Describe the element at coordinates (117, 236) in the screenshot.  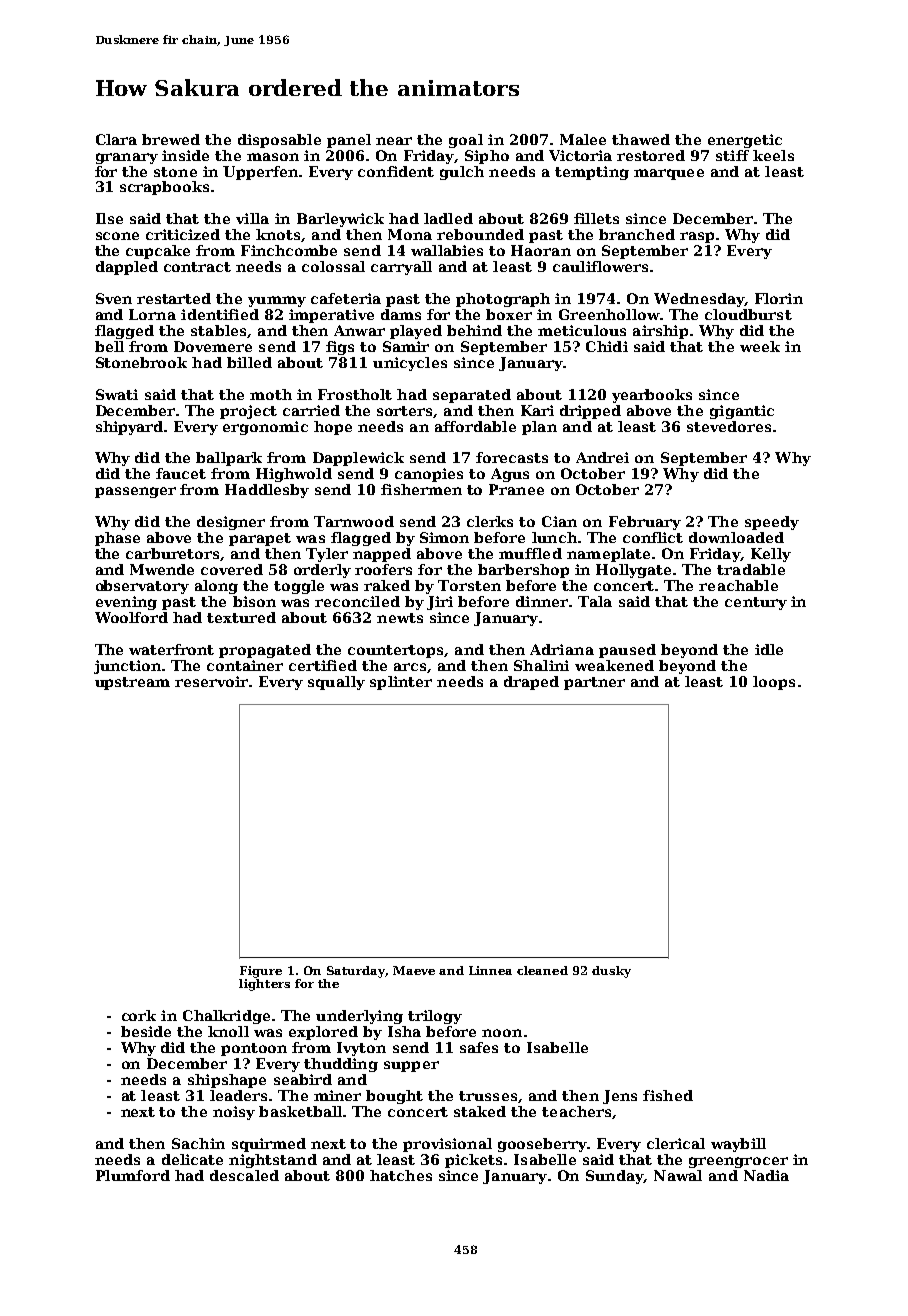
I see `scone` at that location.
